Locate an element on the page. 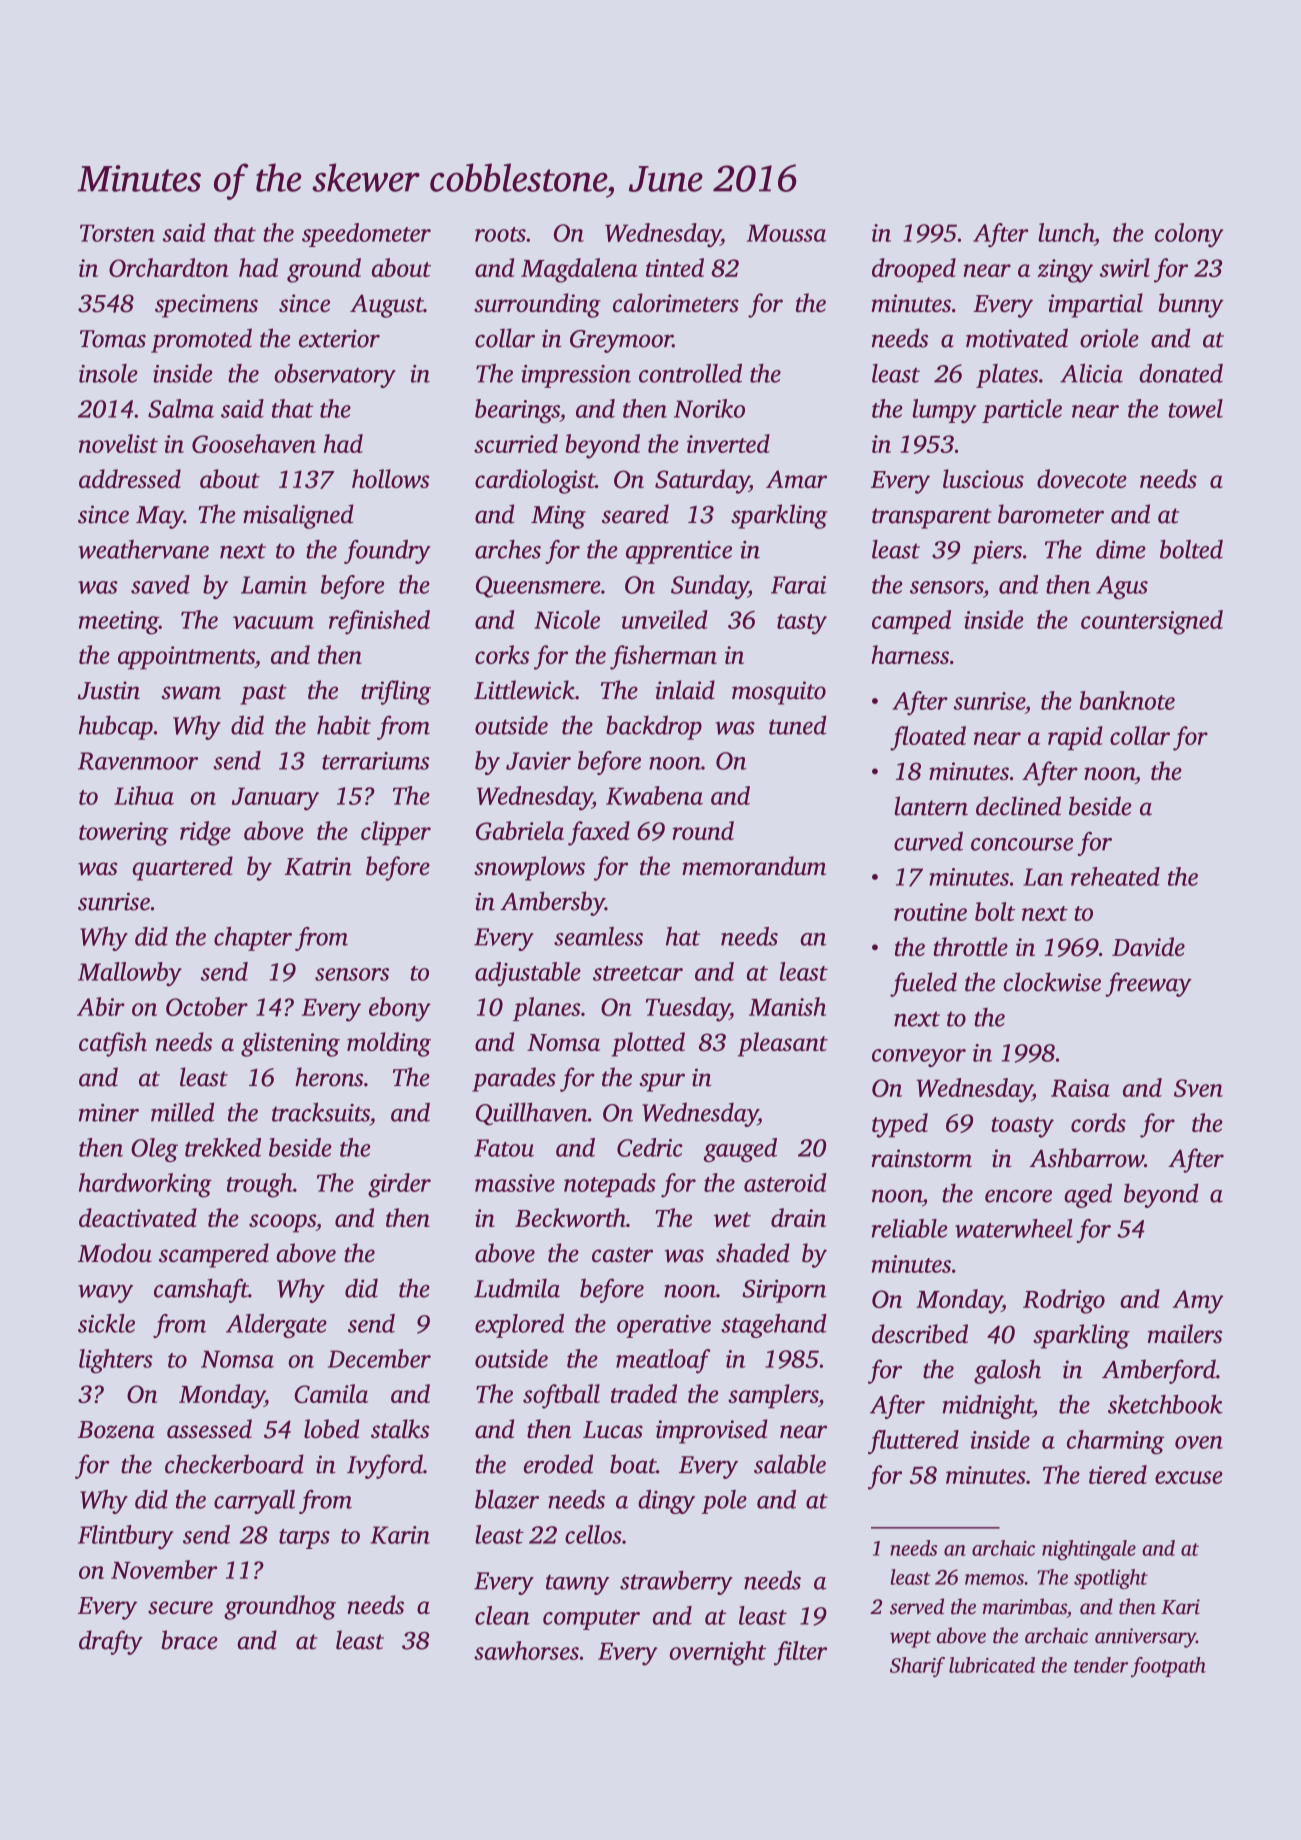 The width and height of the image is (1301, 1840). oven is located at coordinates (1199, 1442).
